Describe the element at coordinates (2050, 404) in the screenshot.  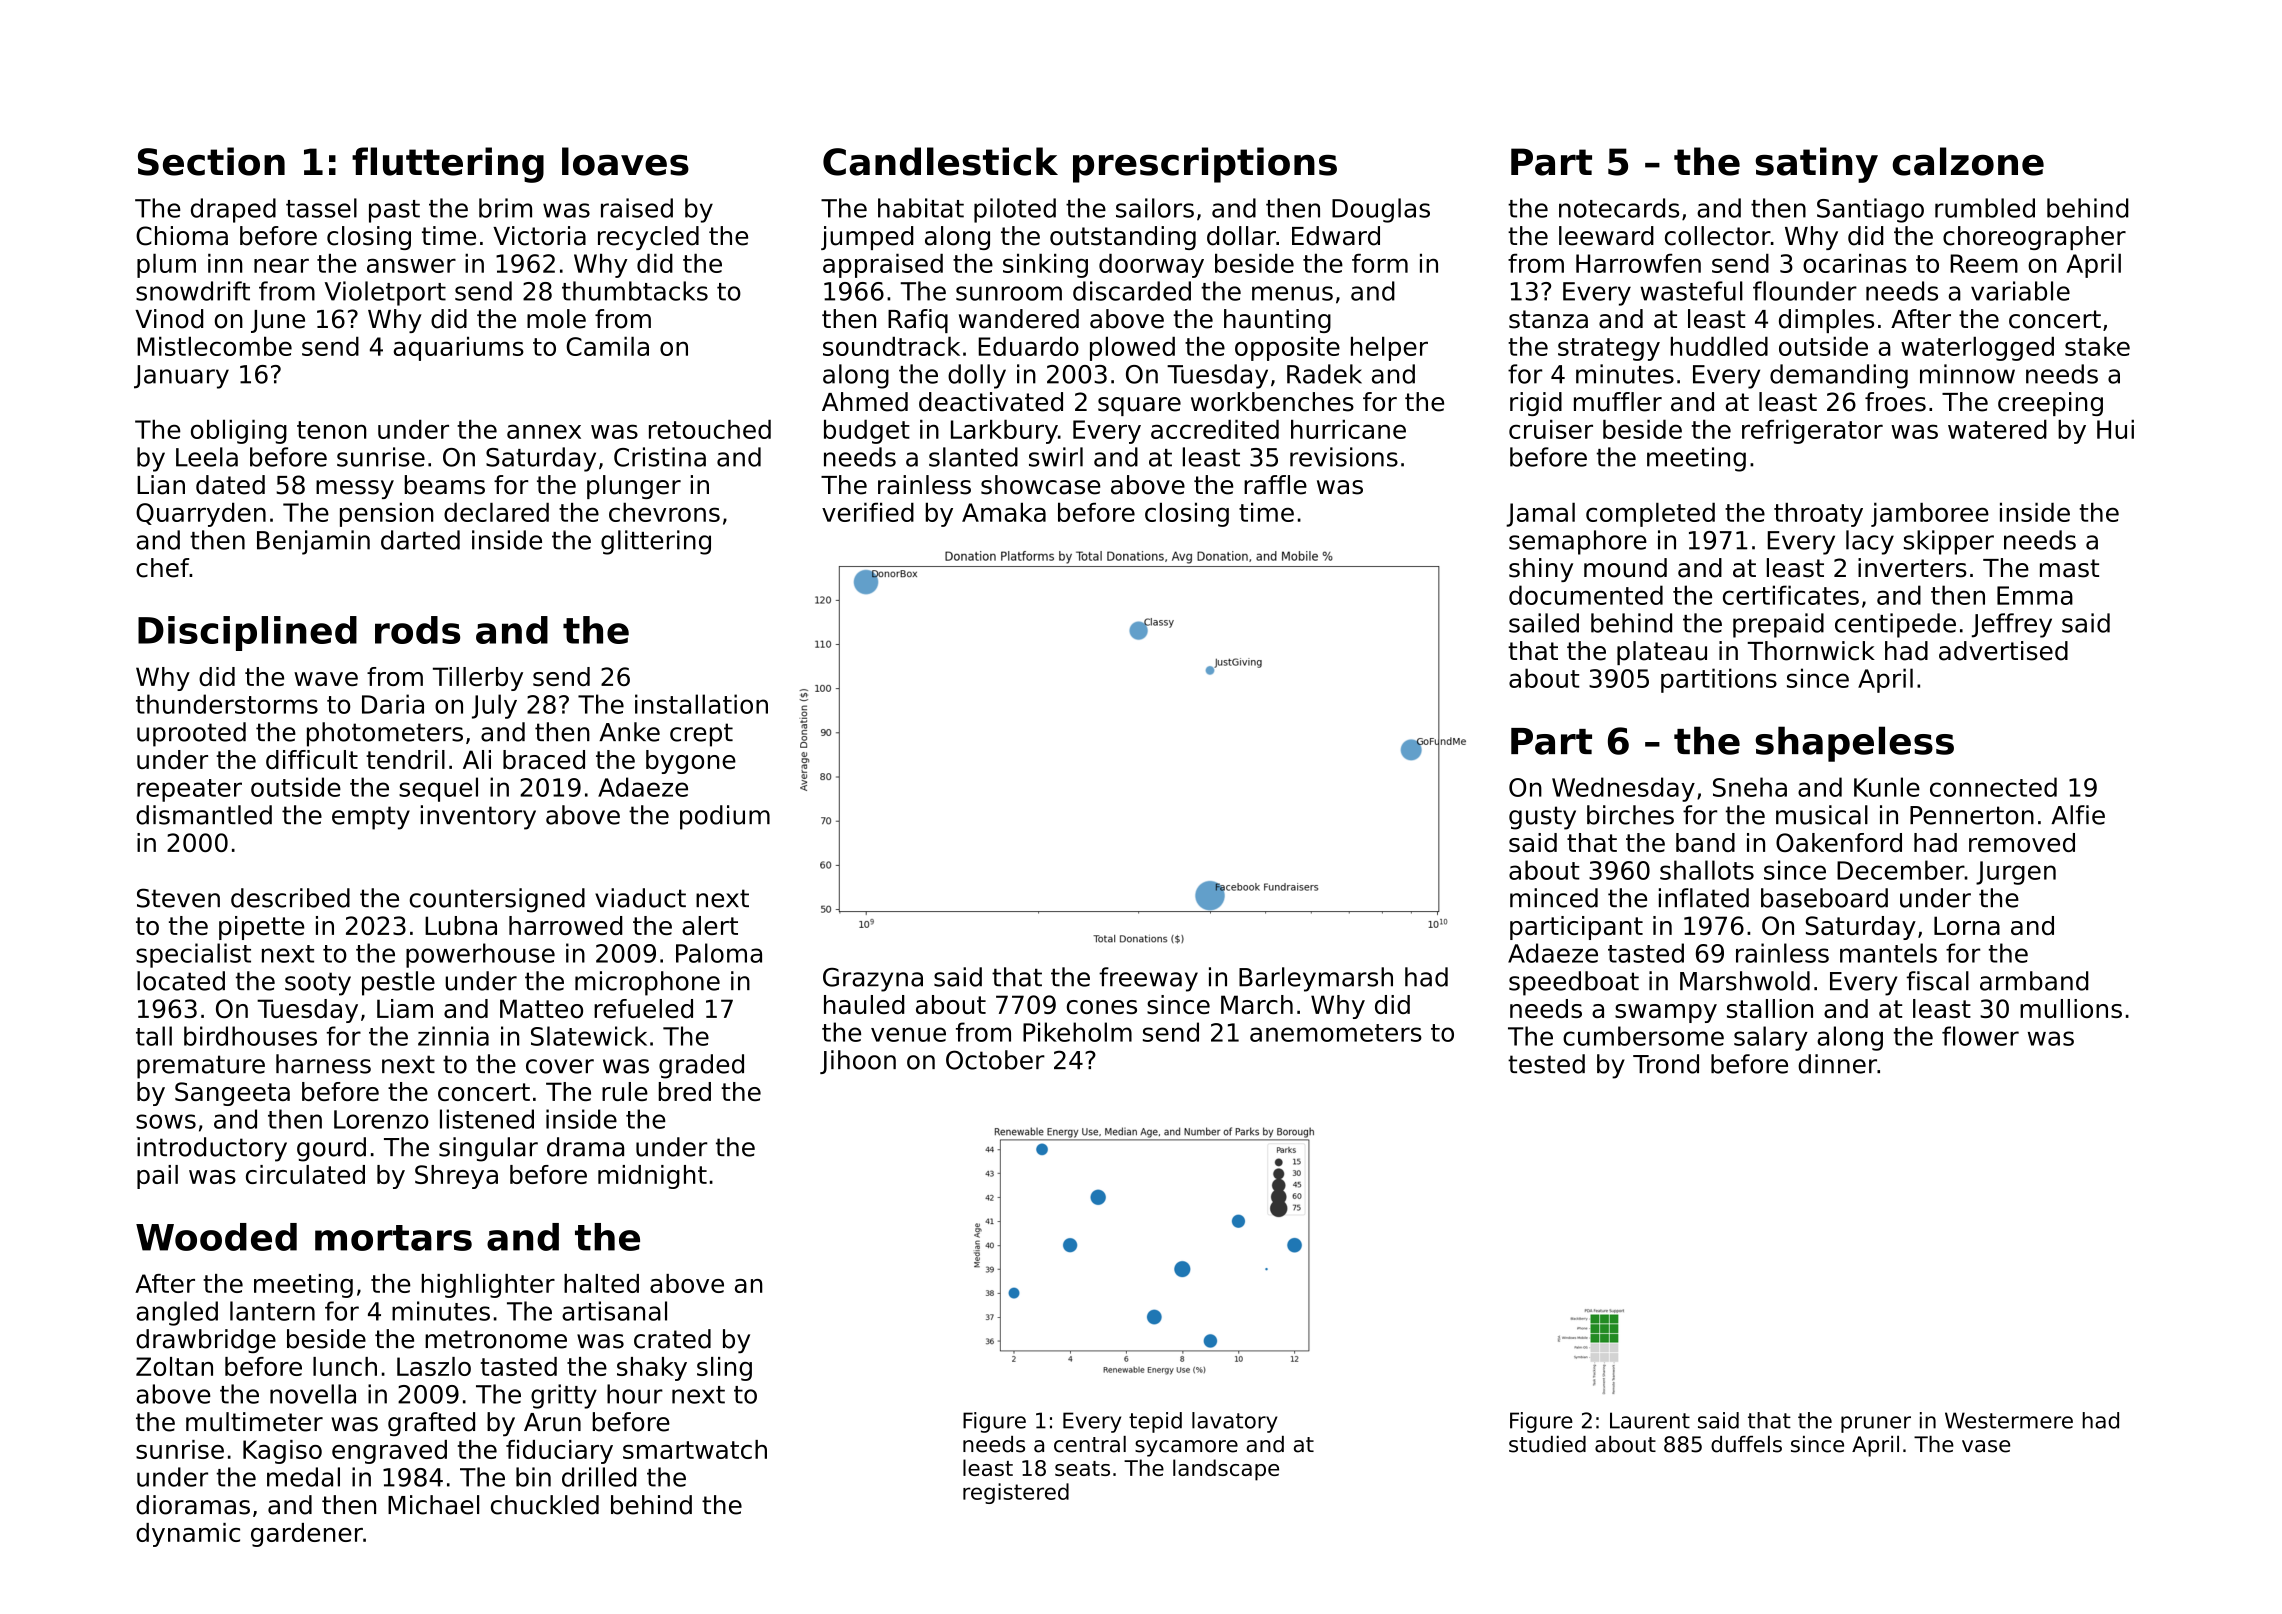
I see `creeping` at that location.
